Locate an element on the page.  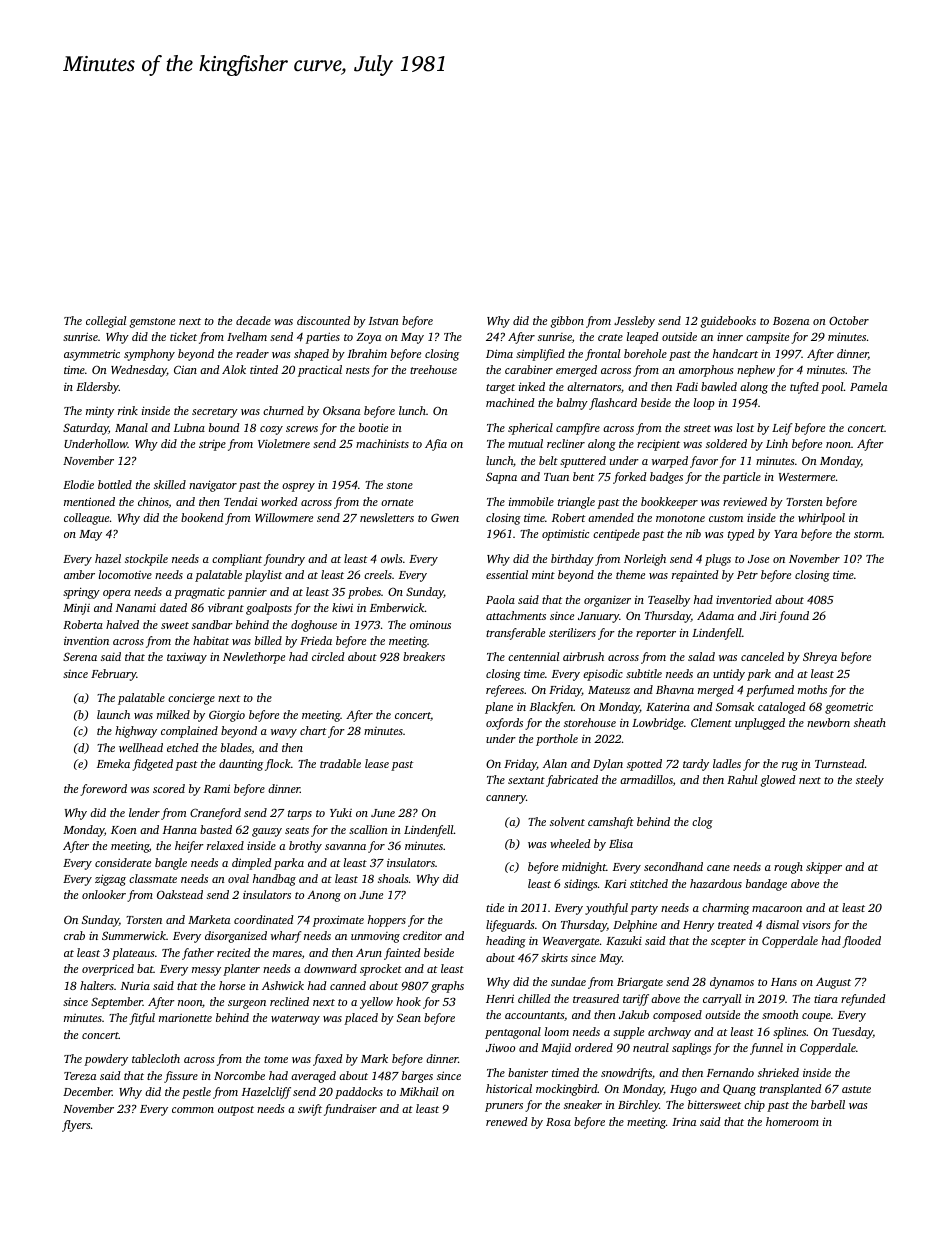
unplugged is located at coordinates (760, 724).
